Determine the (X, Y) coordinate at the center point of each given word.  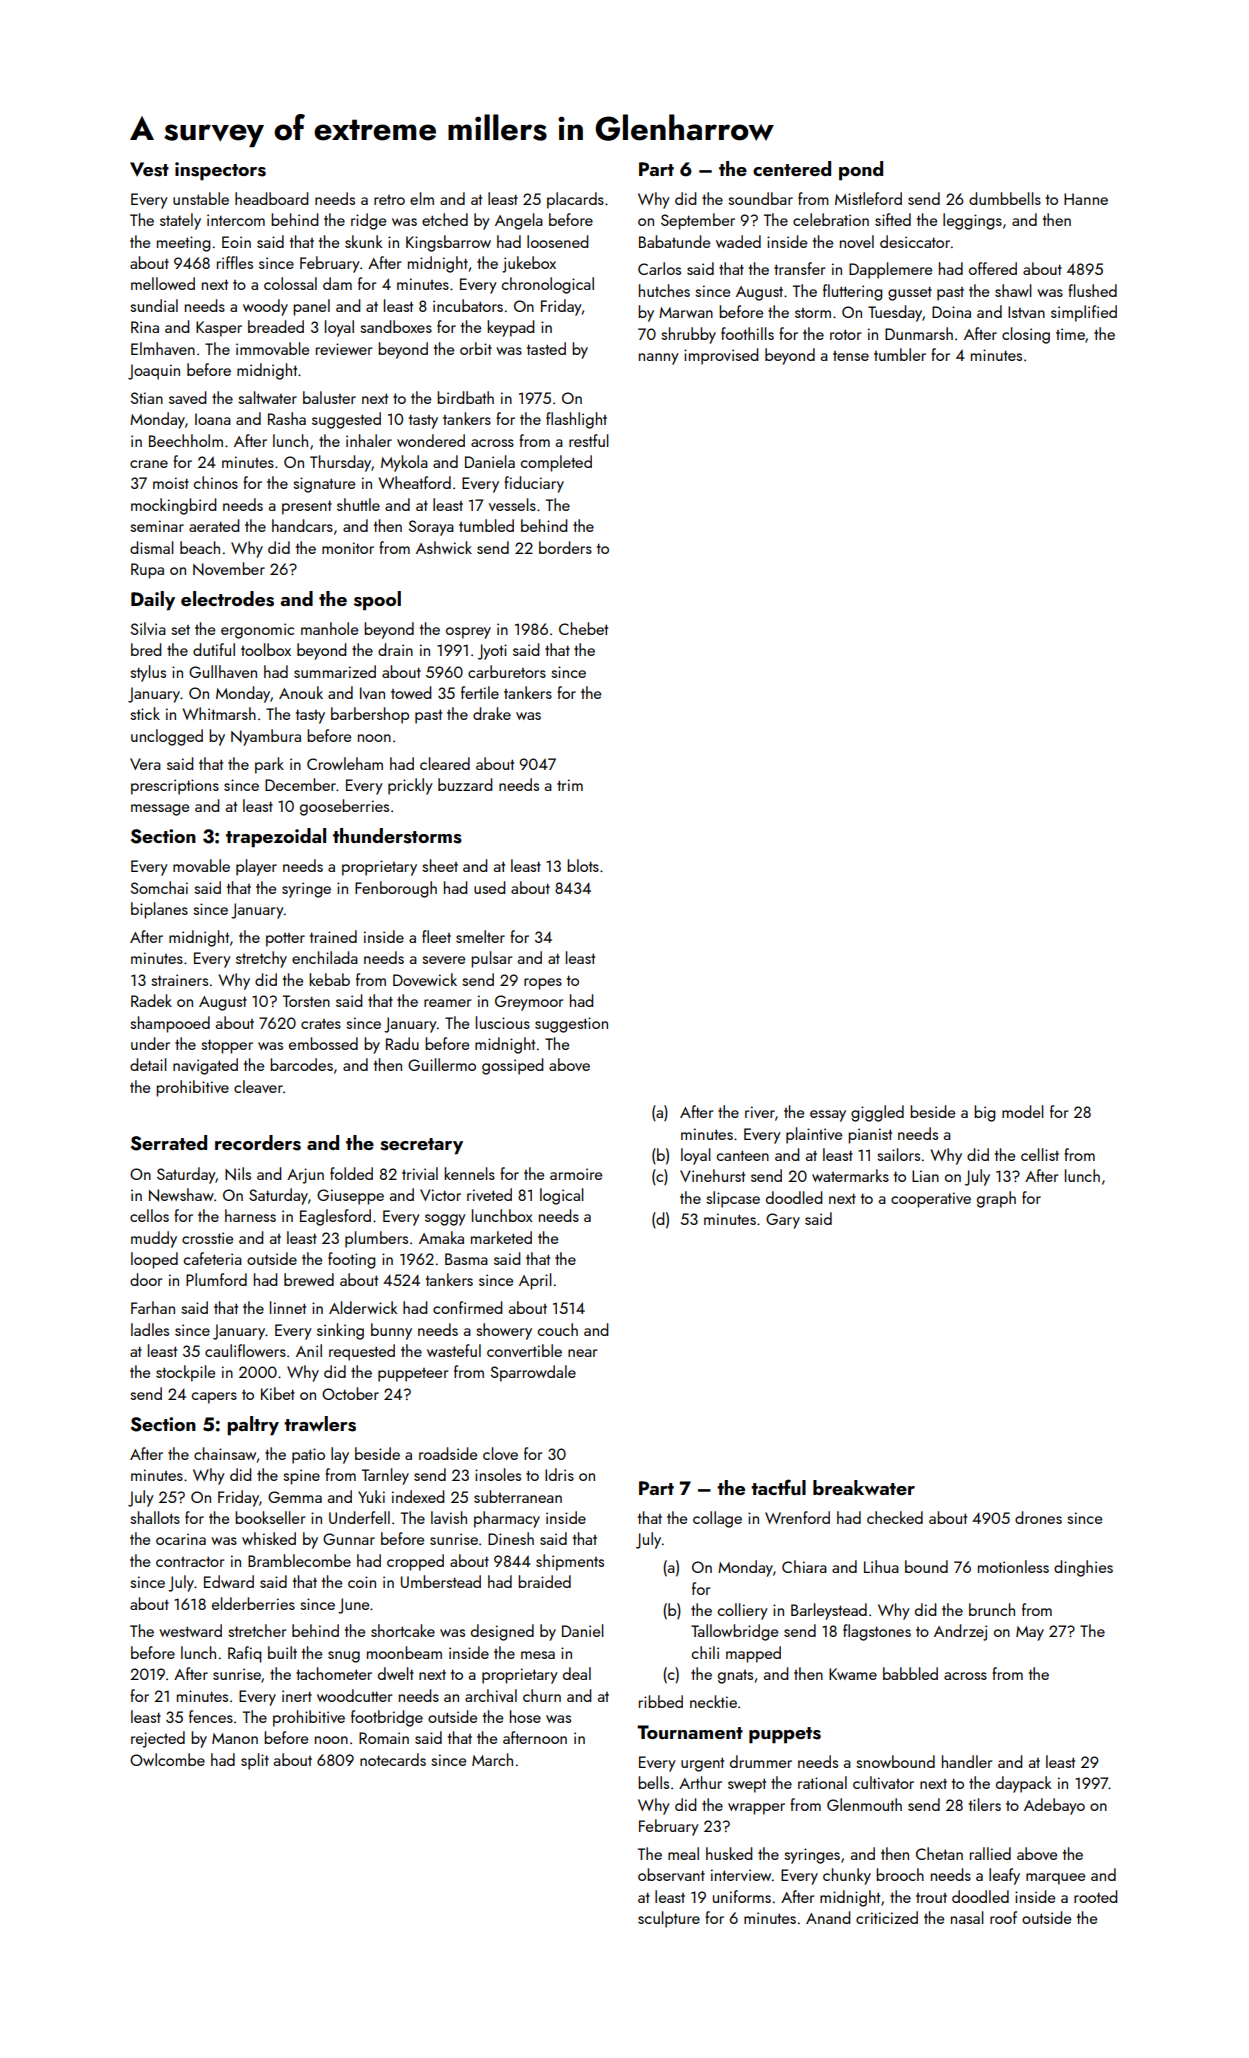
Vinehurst (712, 1175)
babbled (910, 1673)
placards (575, 200)
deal (577, 1673)
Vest (149, 169)
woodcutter (354, 1695)
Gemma (295, 1497)
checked (895, 1517)
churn (542, 1695)
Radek (151, 1000)
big (984, 1113)
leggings (972, 221)
